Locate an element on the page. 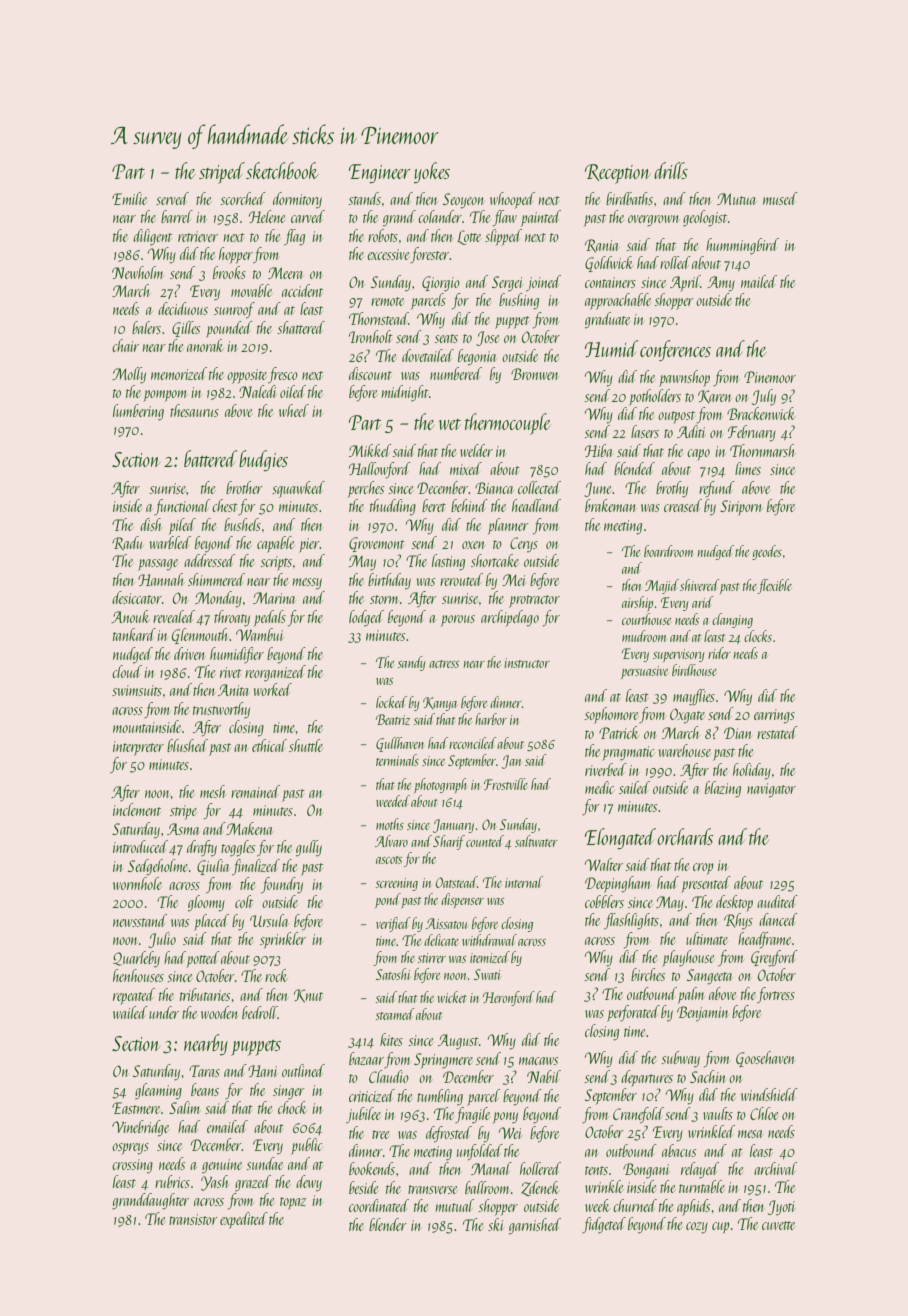  passage is located at coordinates (158, 565).
